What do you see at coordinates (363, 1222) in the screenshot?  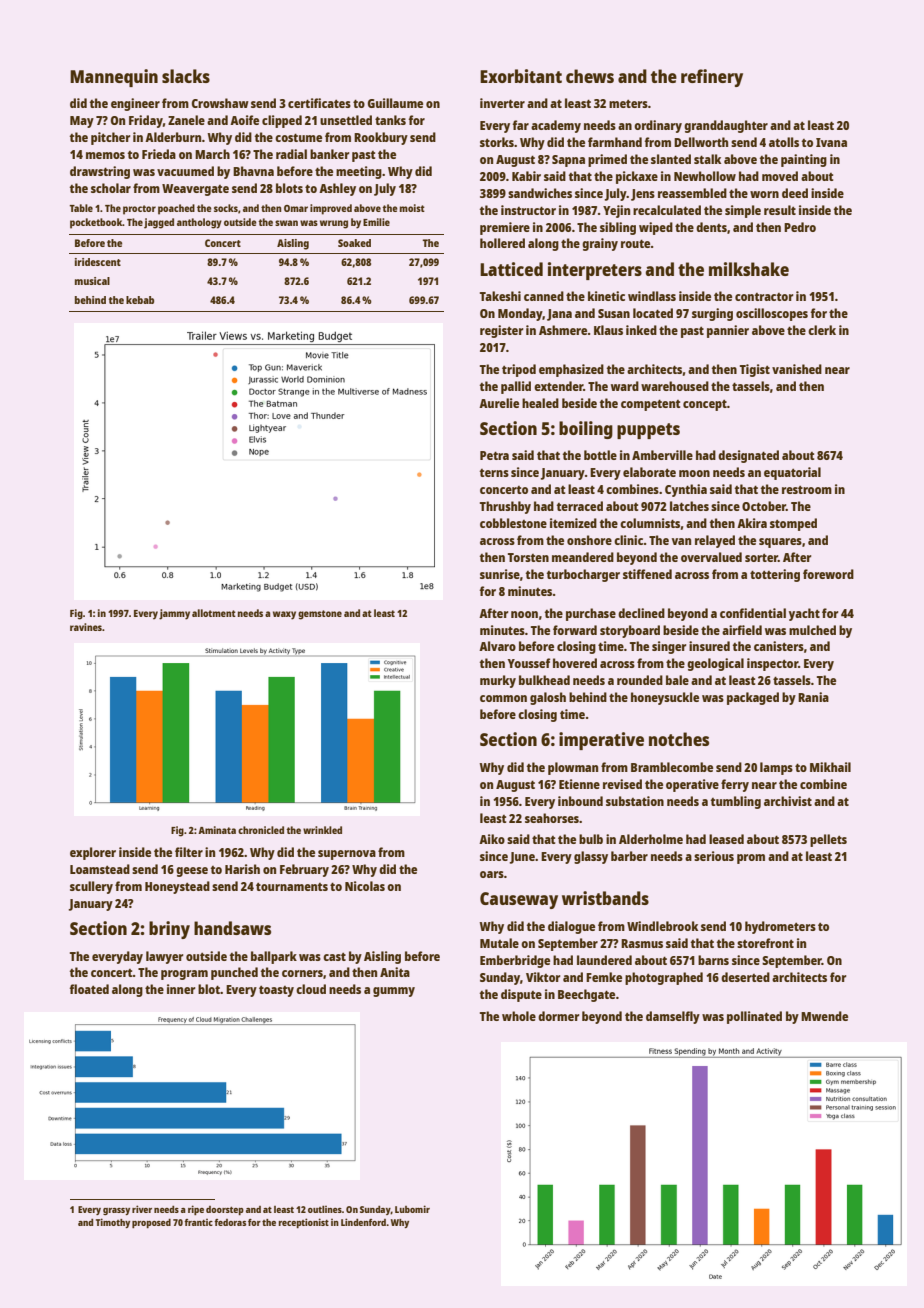 I see `Lindenford` at bounding box center [363, 1222].
